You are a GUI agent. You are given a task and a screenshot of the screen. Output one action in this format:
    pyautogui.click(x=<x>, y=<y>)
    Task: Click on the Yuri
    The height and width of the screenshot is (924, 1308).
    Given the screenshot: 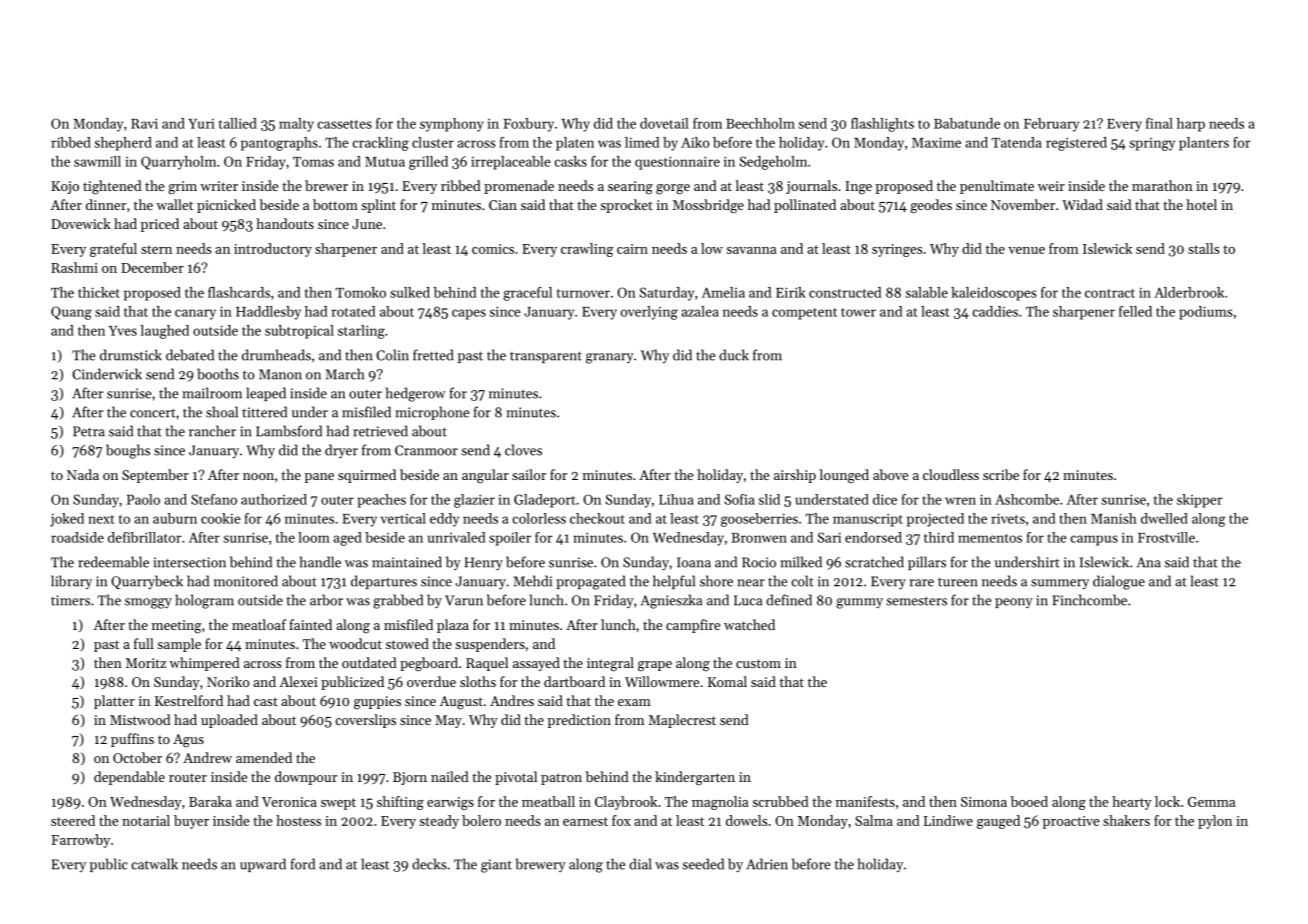 What is the action you would take?
    pyautogui.click(x=201, y=124)
